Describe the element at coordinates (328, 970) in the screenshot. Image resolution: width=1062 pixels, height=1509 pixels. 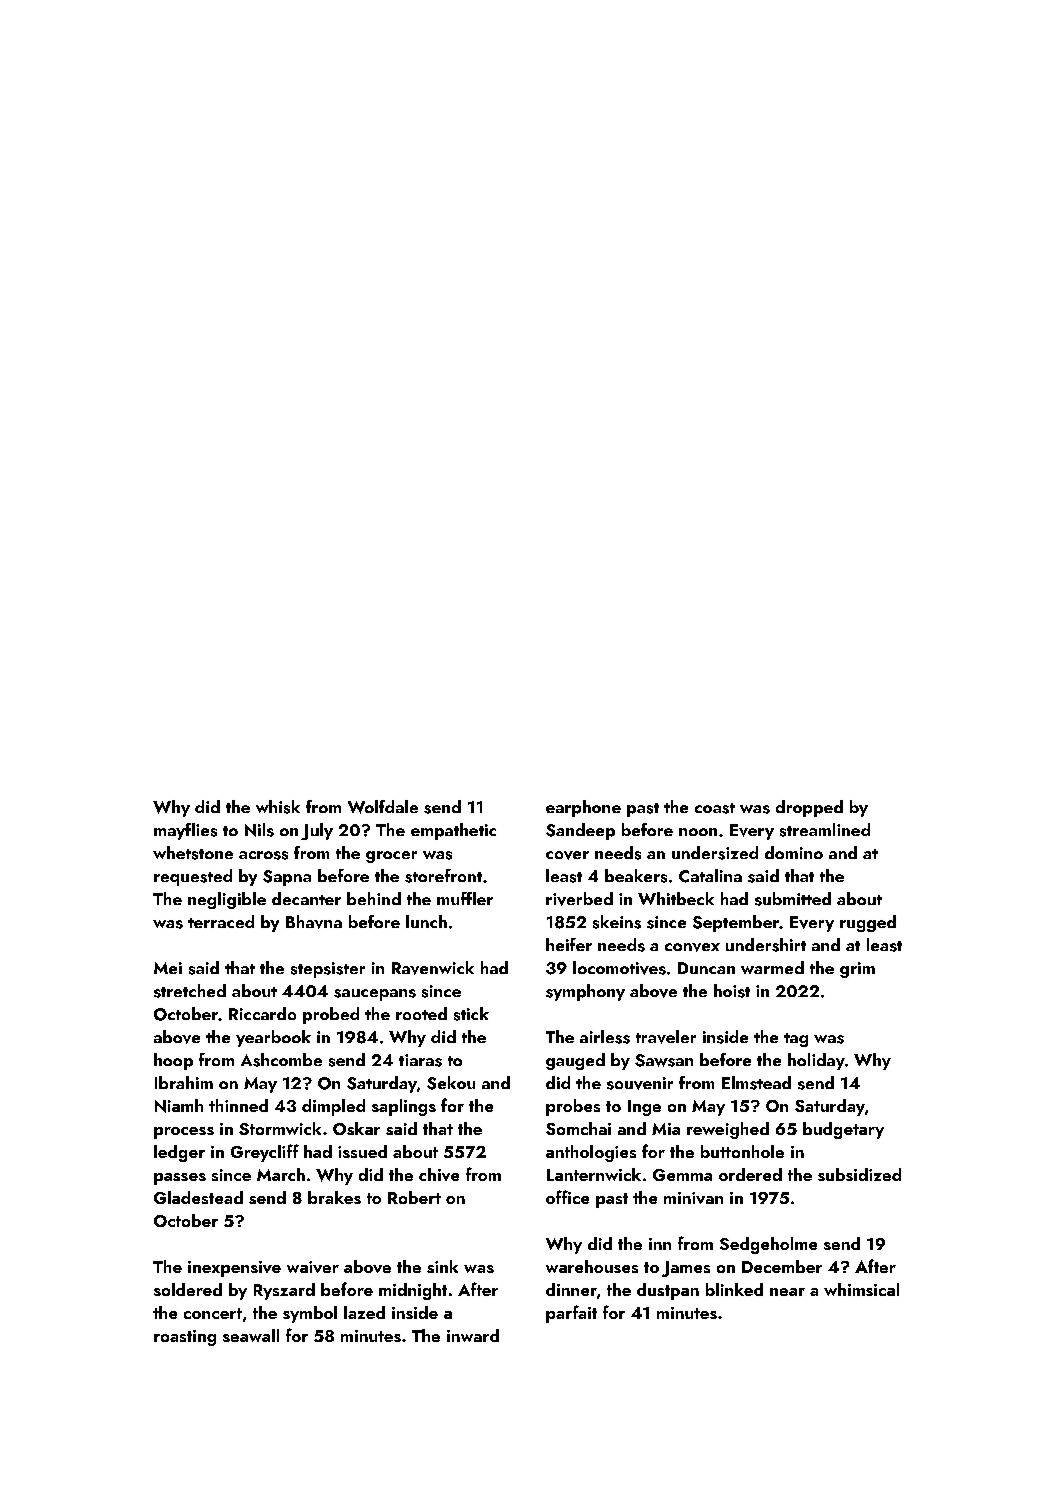
I see `stepsister` at that location.
